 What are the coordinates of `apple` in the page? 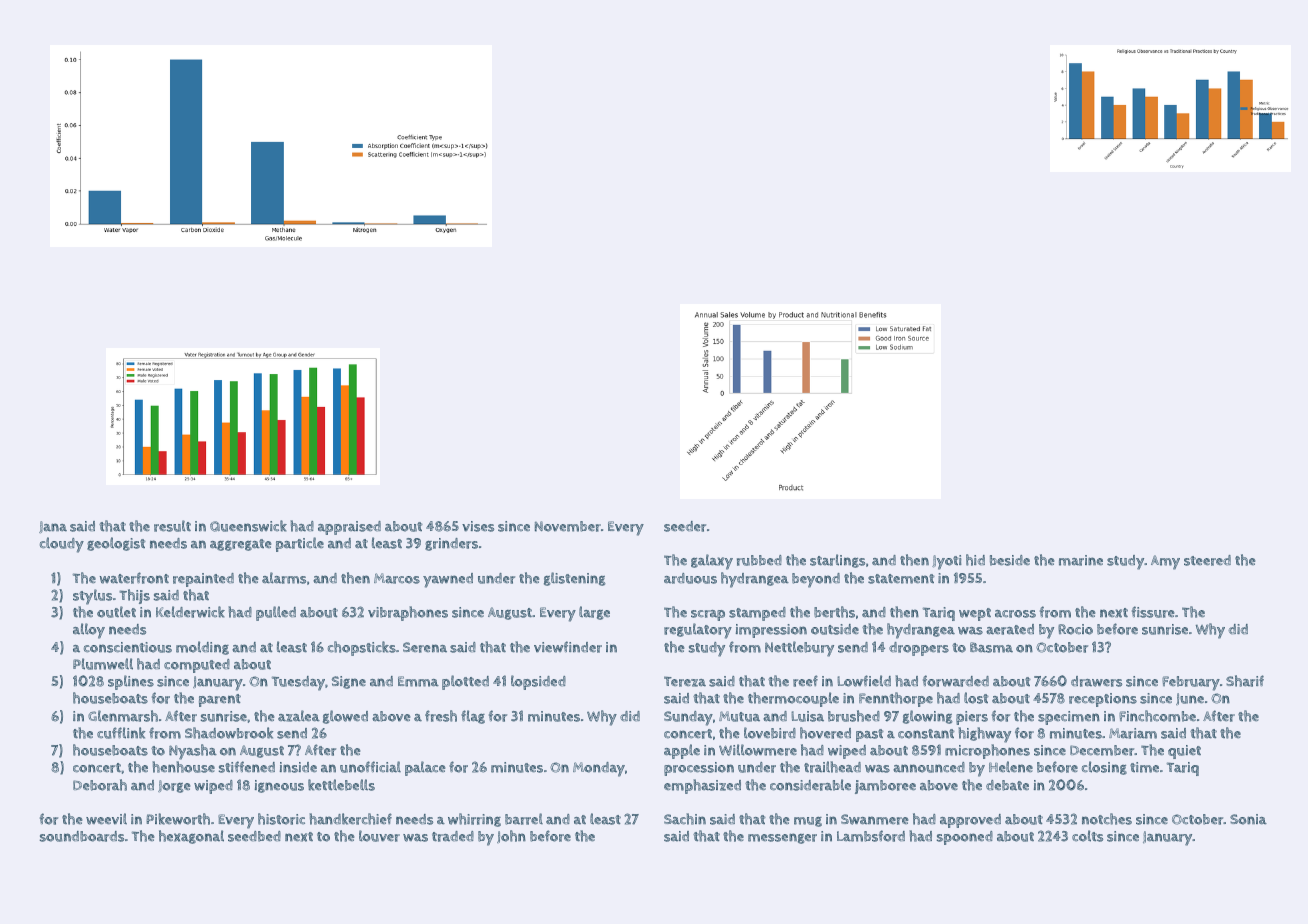 It's located at (682, 751).
